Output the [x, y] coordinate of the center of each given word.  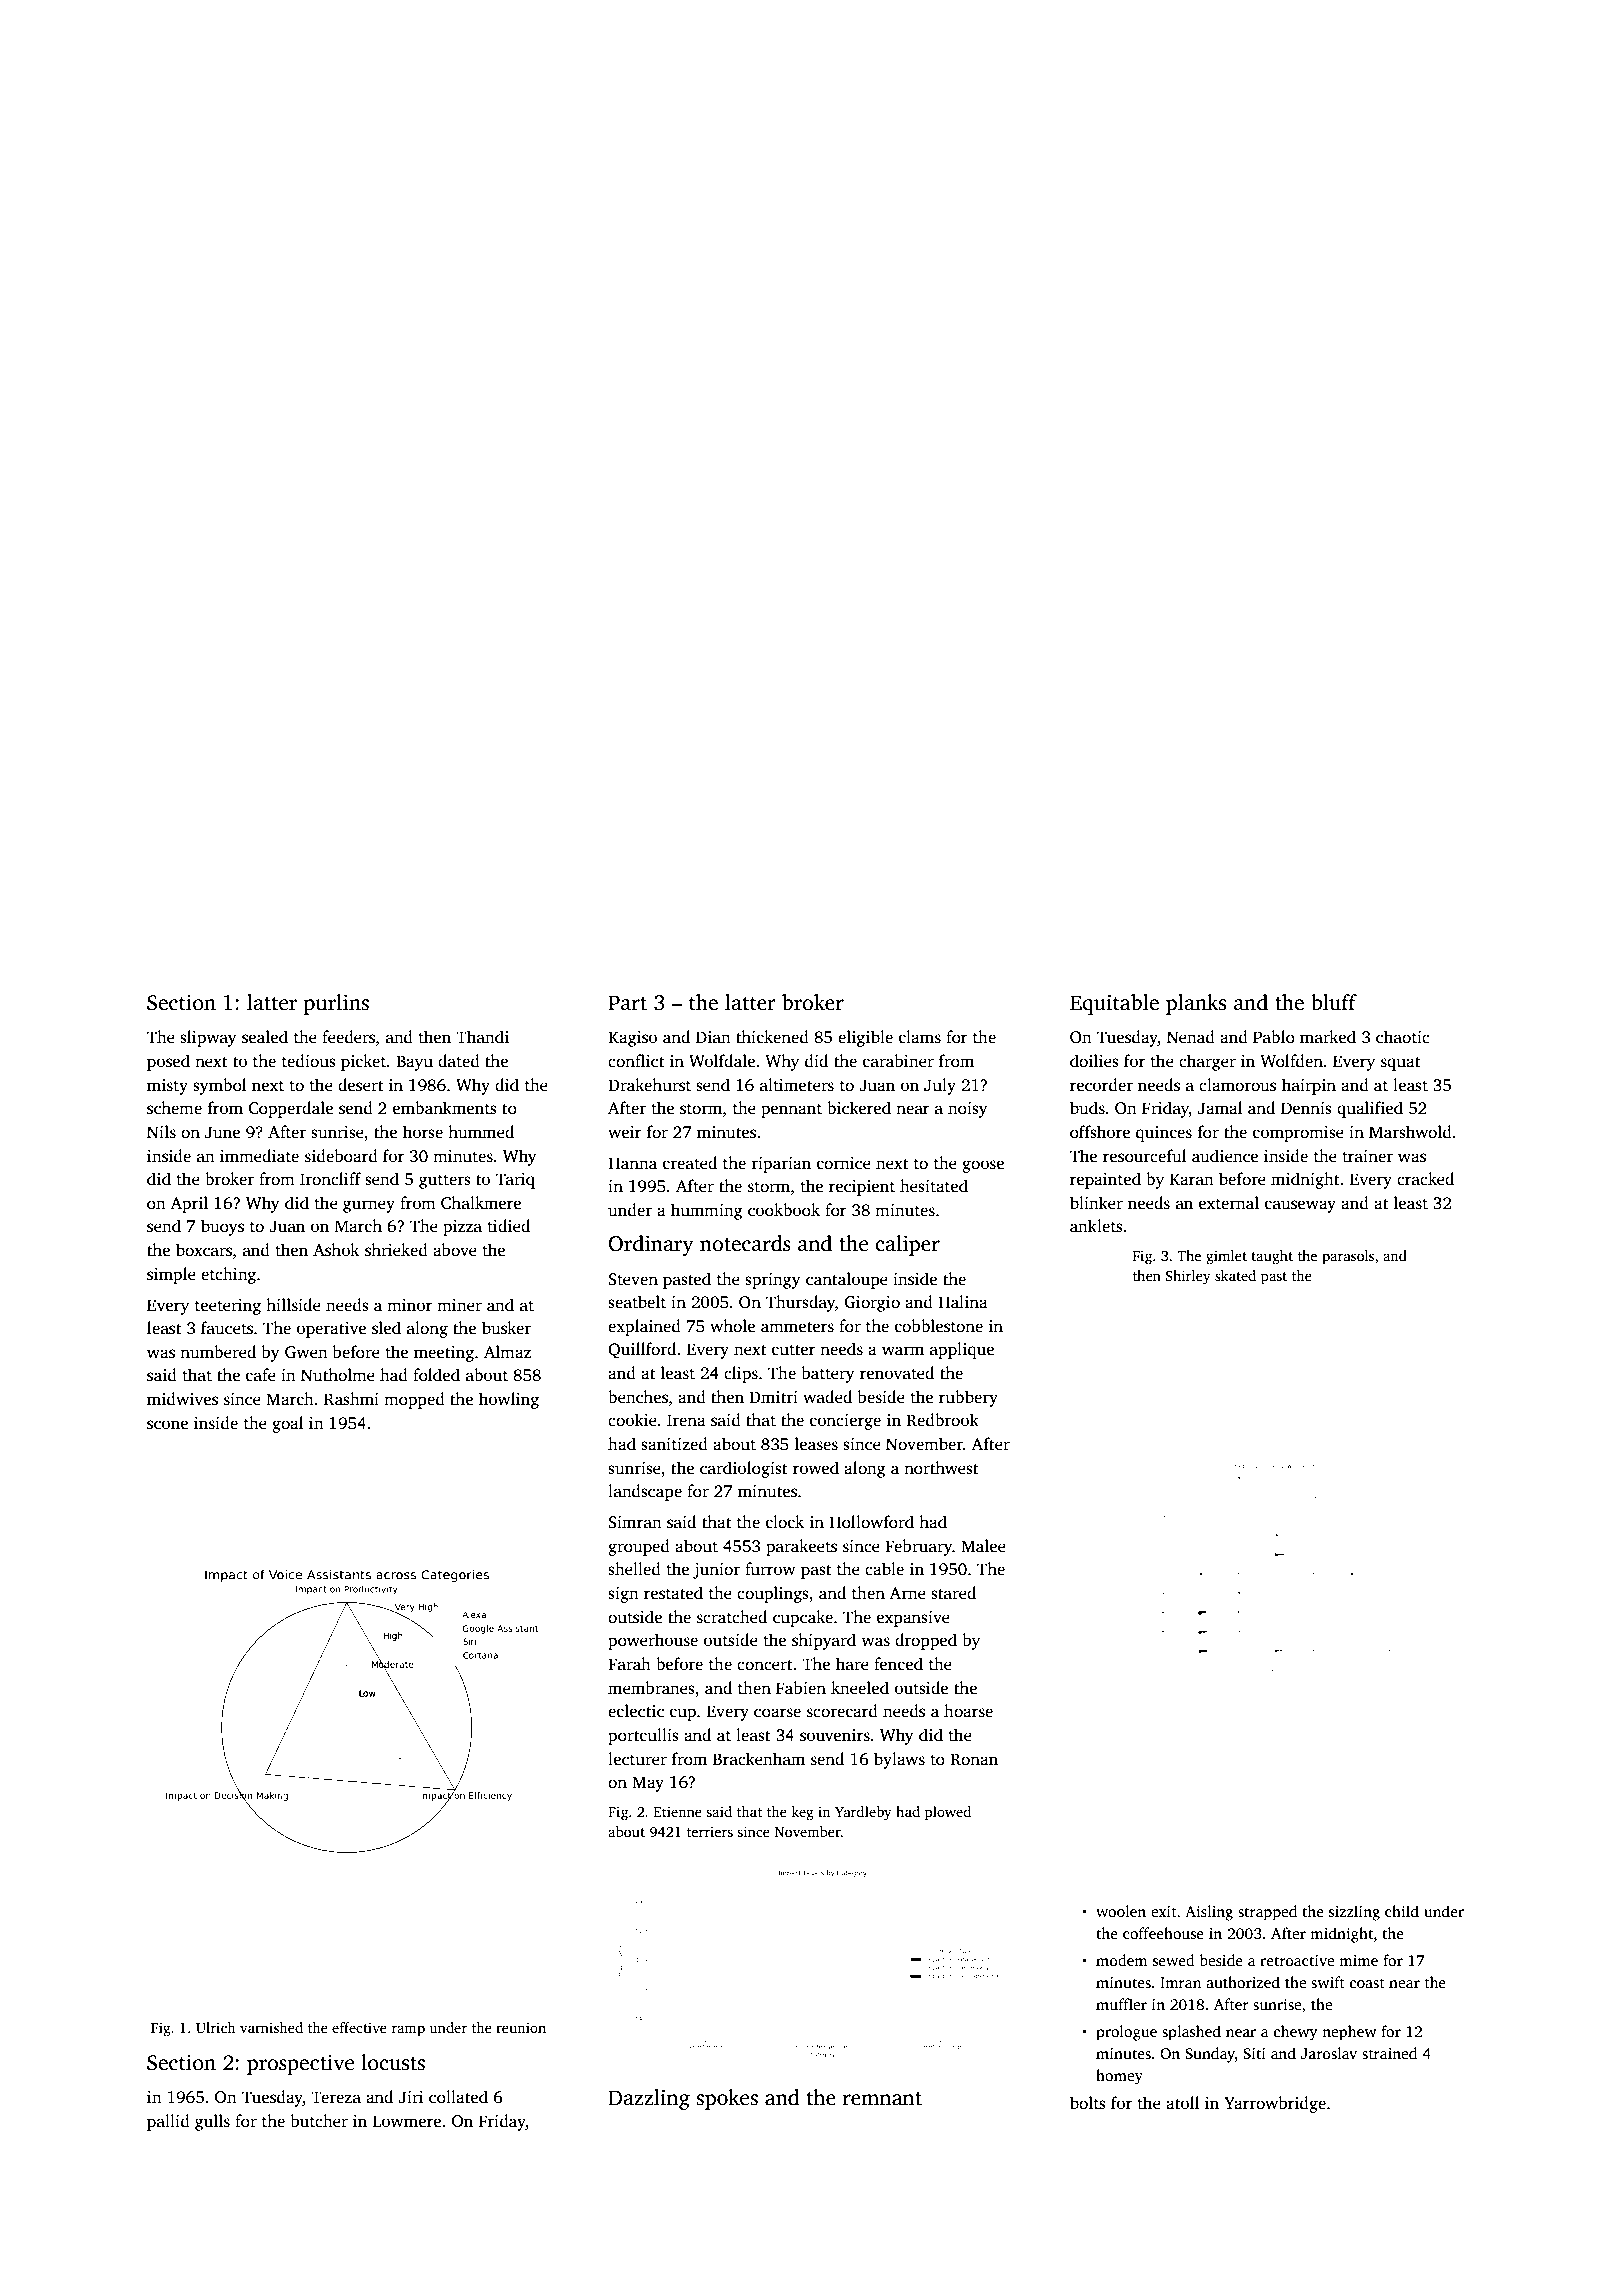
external [1229, 1203]
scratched [732, 1617]
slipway [208, 1038]
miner [459, 1305]
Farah [629, 1663]
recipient [862, 1188]
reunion [521, 2027]
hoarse [968, 1711]
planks [1196, 1004]
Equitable [1114, 1004]
